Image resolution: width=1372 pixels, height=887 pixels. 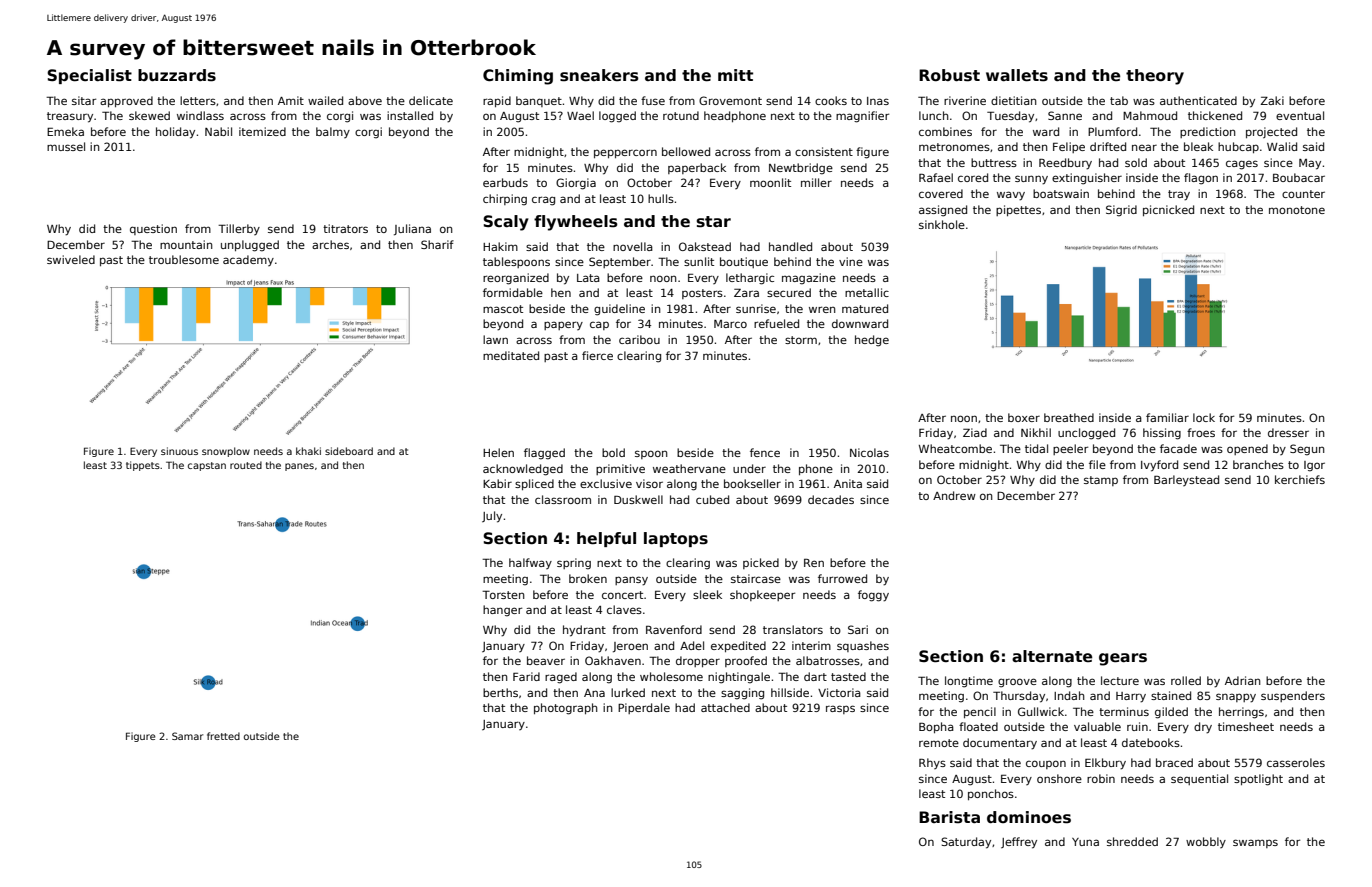 I want to click on Samar, so click(x=187, y=736).
